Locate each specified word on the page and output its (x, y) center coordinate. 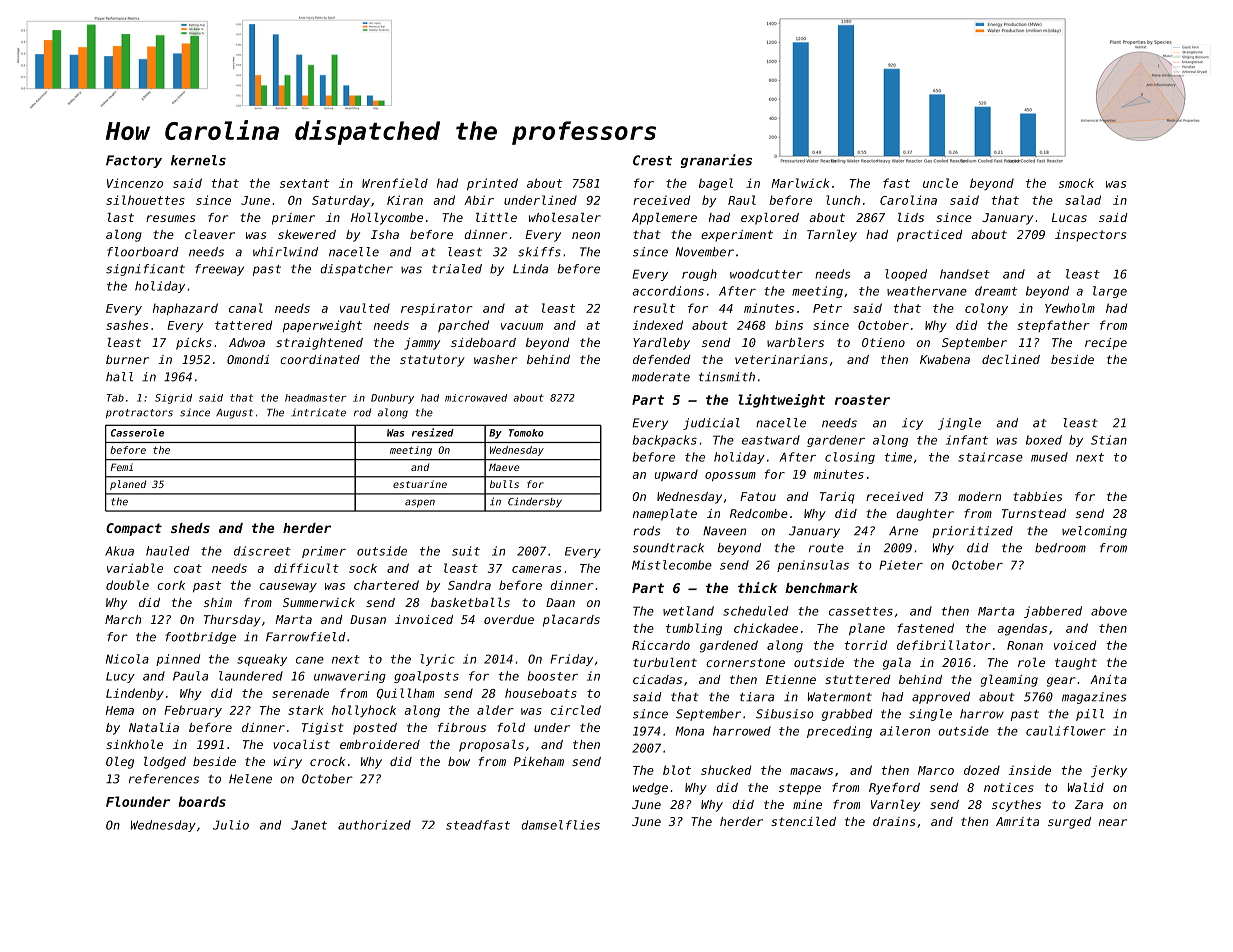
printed (492, 184)
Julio (231, 825)
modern (979, 496)
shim (218, 602)
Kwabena (945, 359)
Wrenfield (395, 183)
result (654, 308)
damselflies (560, 825)
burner (127, 359)
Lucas (1069, 217)
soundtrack (668, 548)
